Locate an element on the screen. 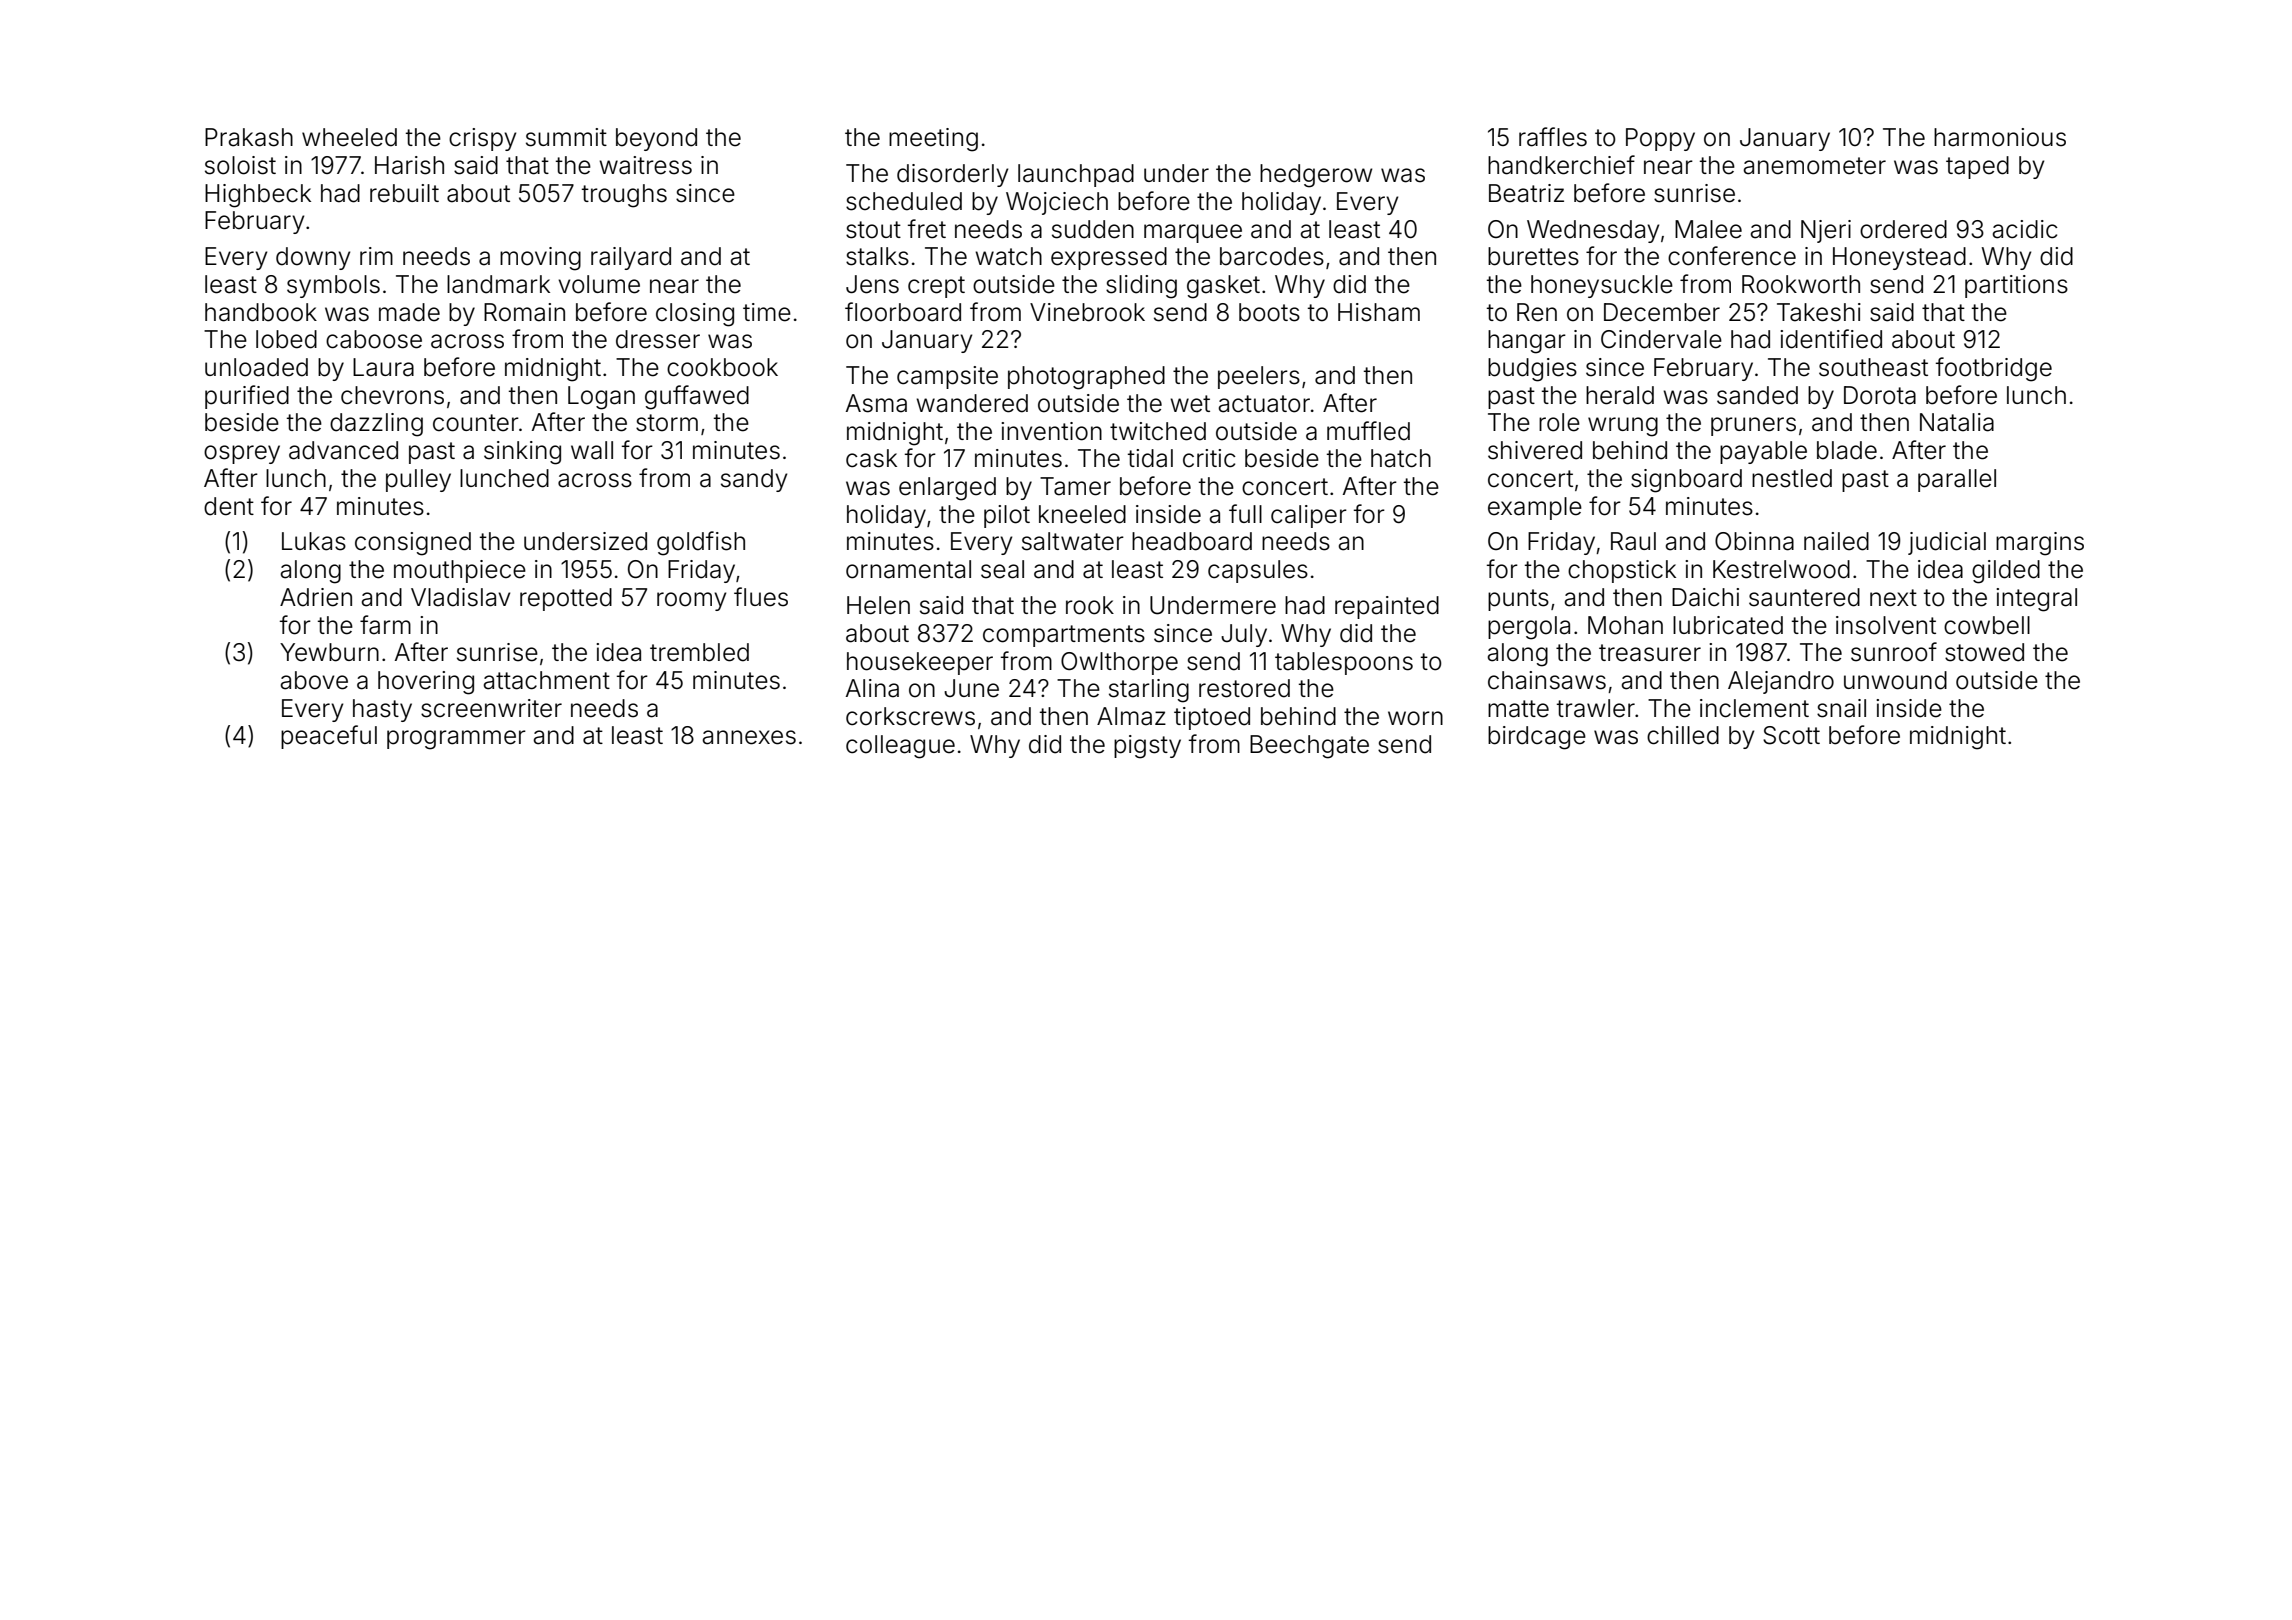 This screenshot has height=1620, width=2292. Raul is located at coordinates (1633, 541).
